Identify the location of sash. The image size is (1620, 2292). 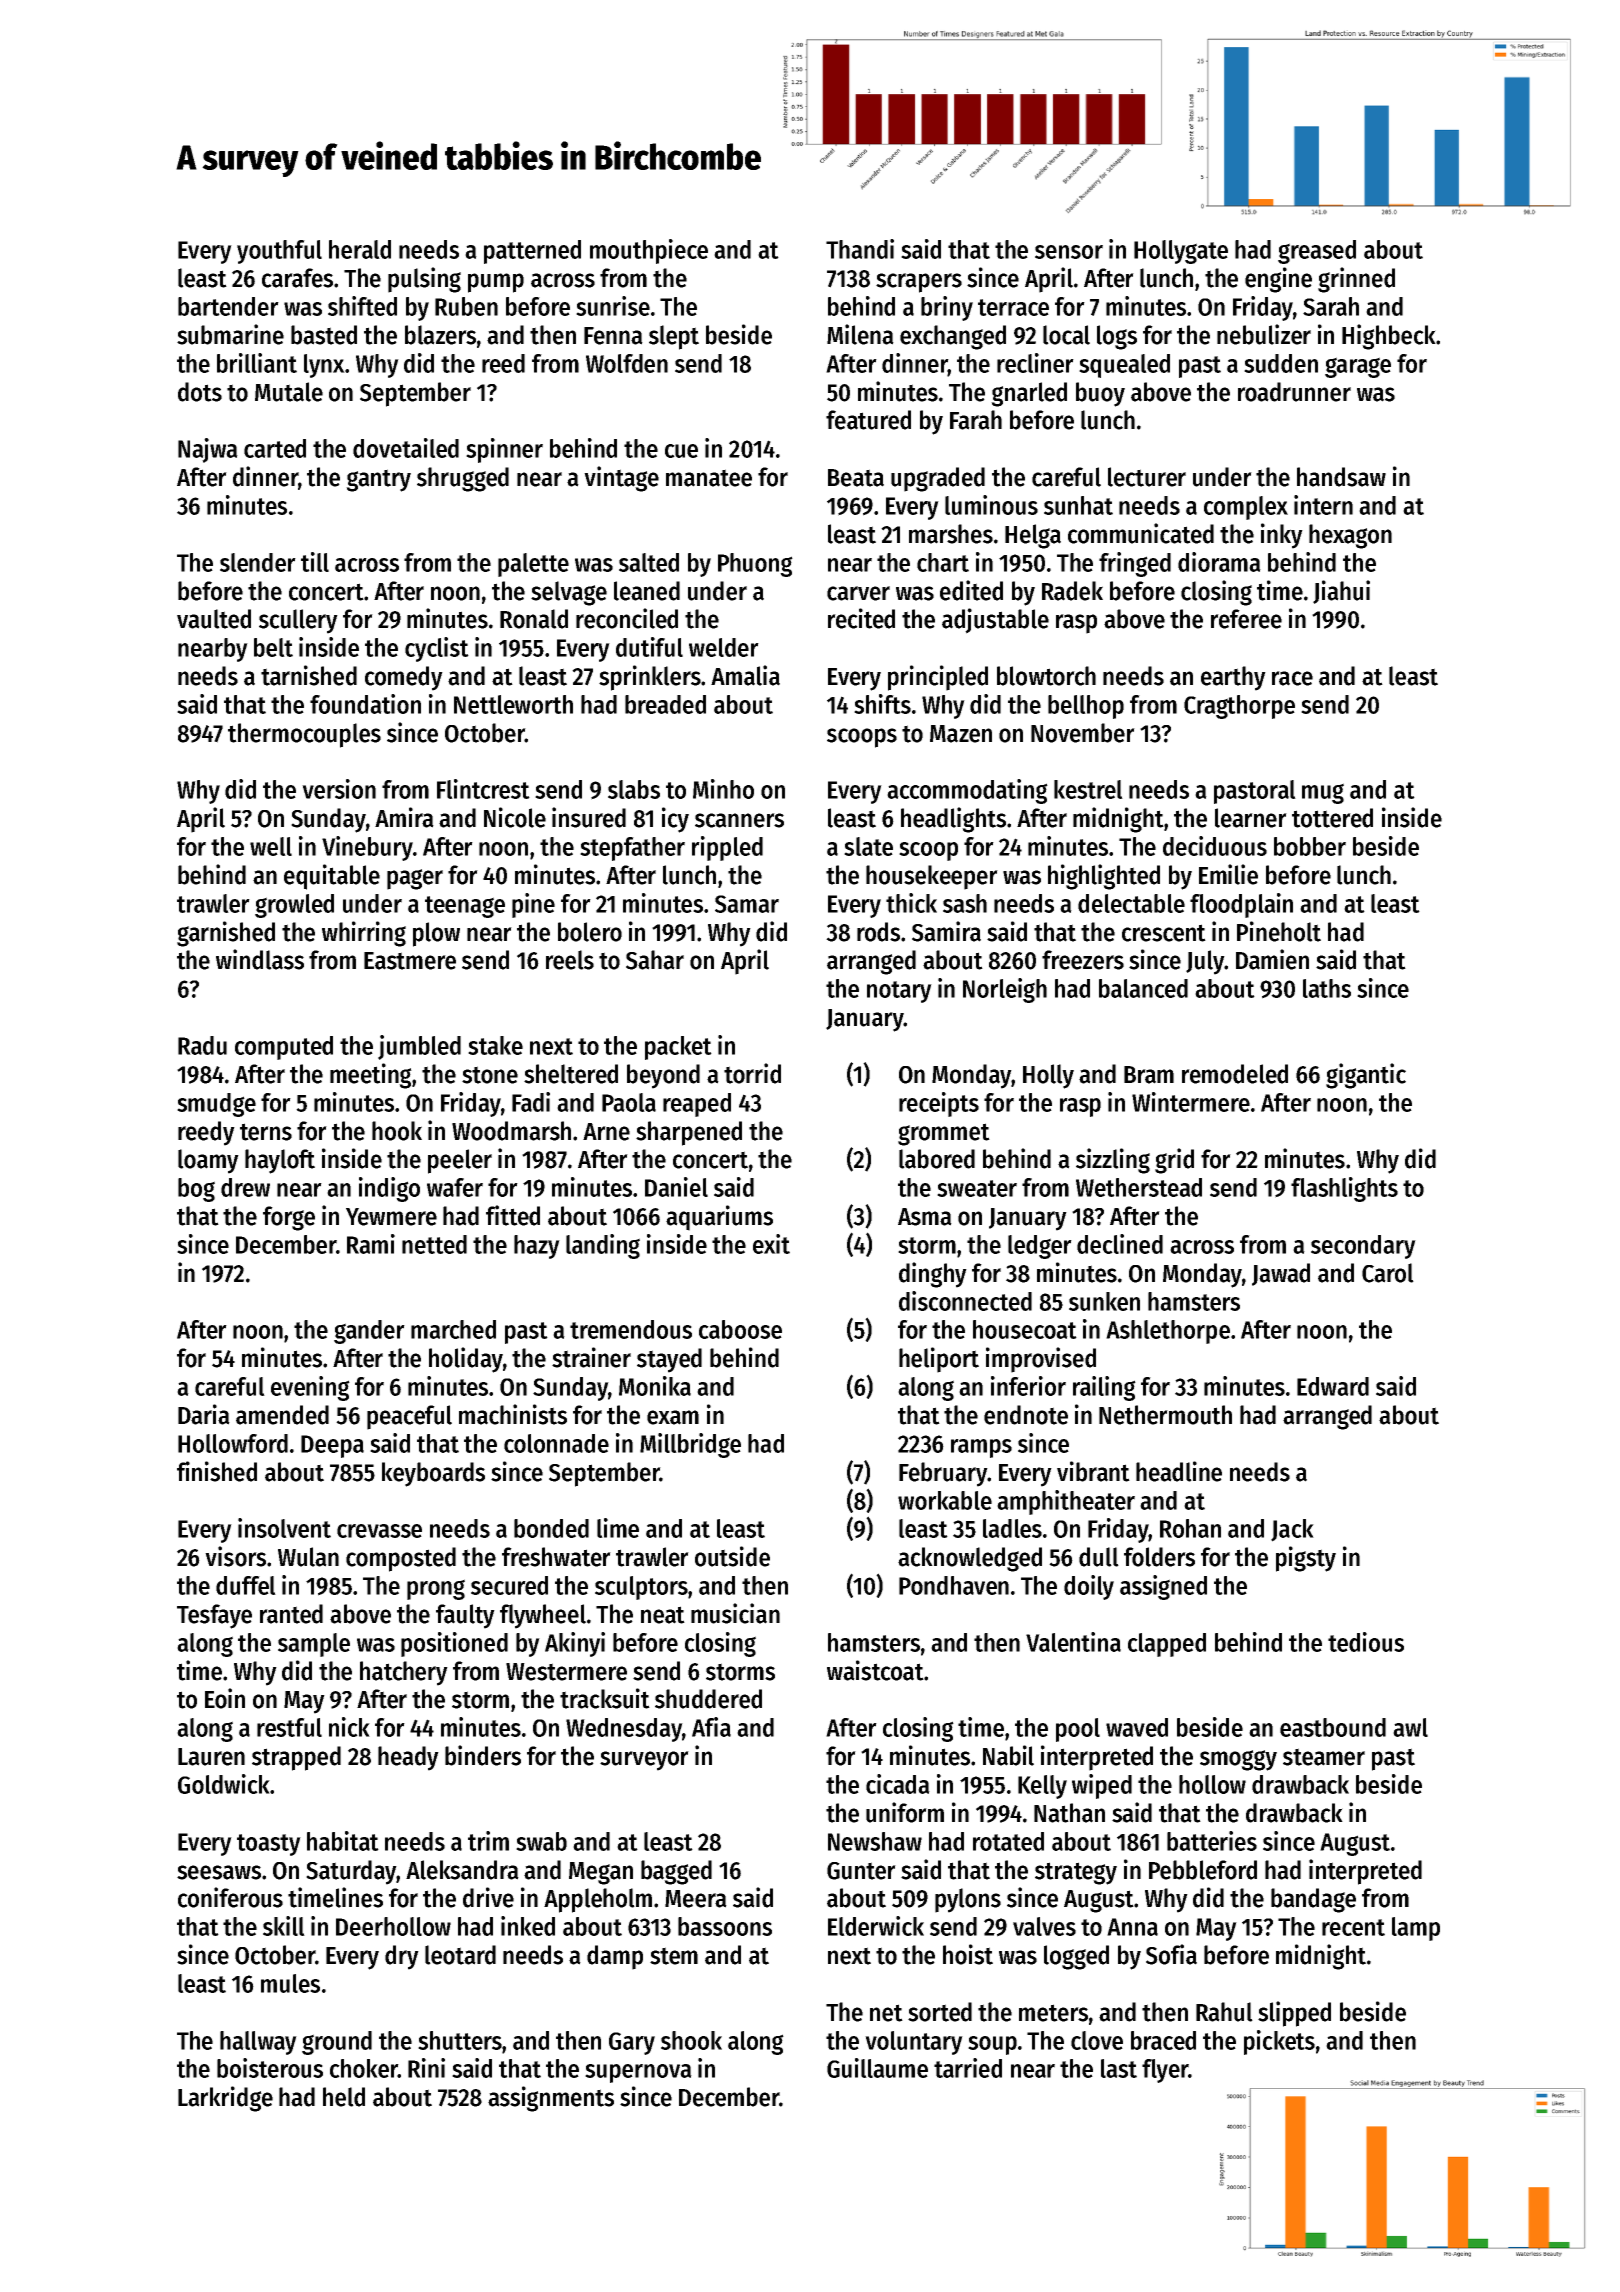
(965, 903).
